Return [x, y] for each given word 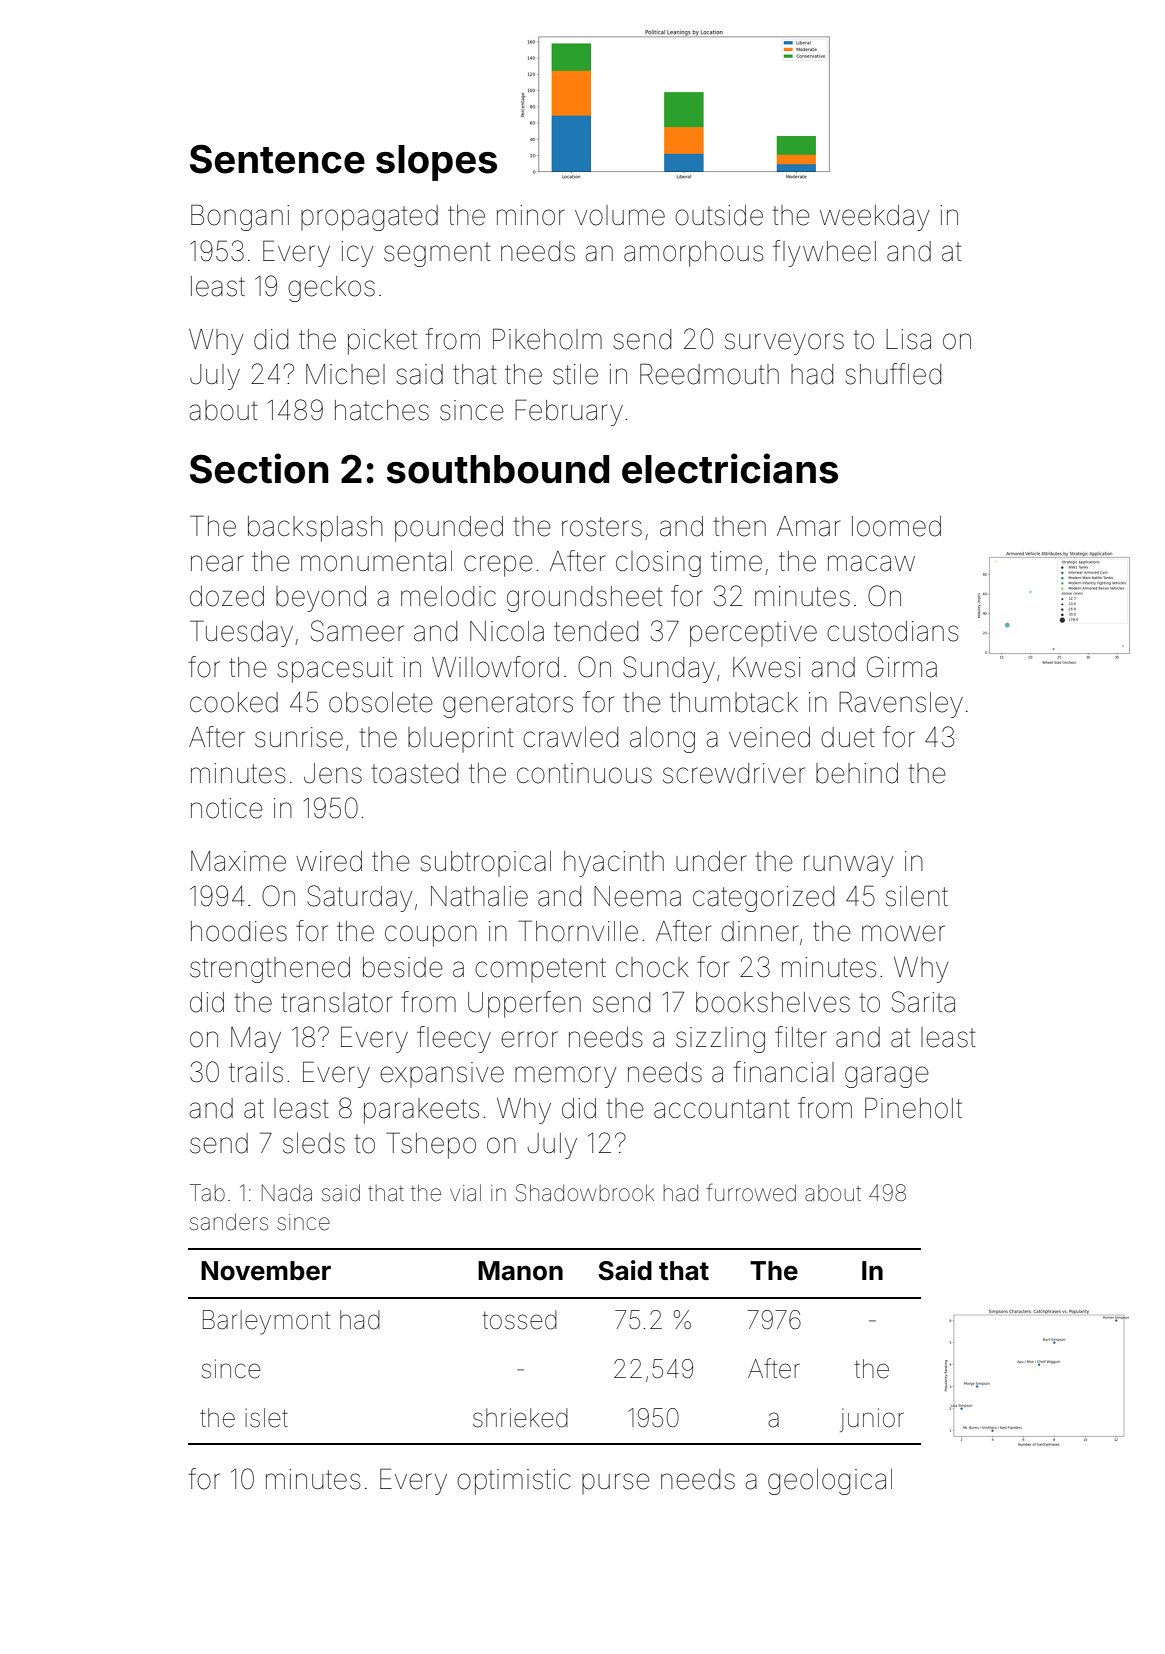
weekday [875, 218]
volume [620, 215]
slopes [436, 163]
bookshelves [773, 1002]
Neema [637, 896]
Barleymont [266, 1322]
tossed [519, 1320]
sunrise [299, 737]
